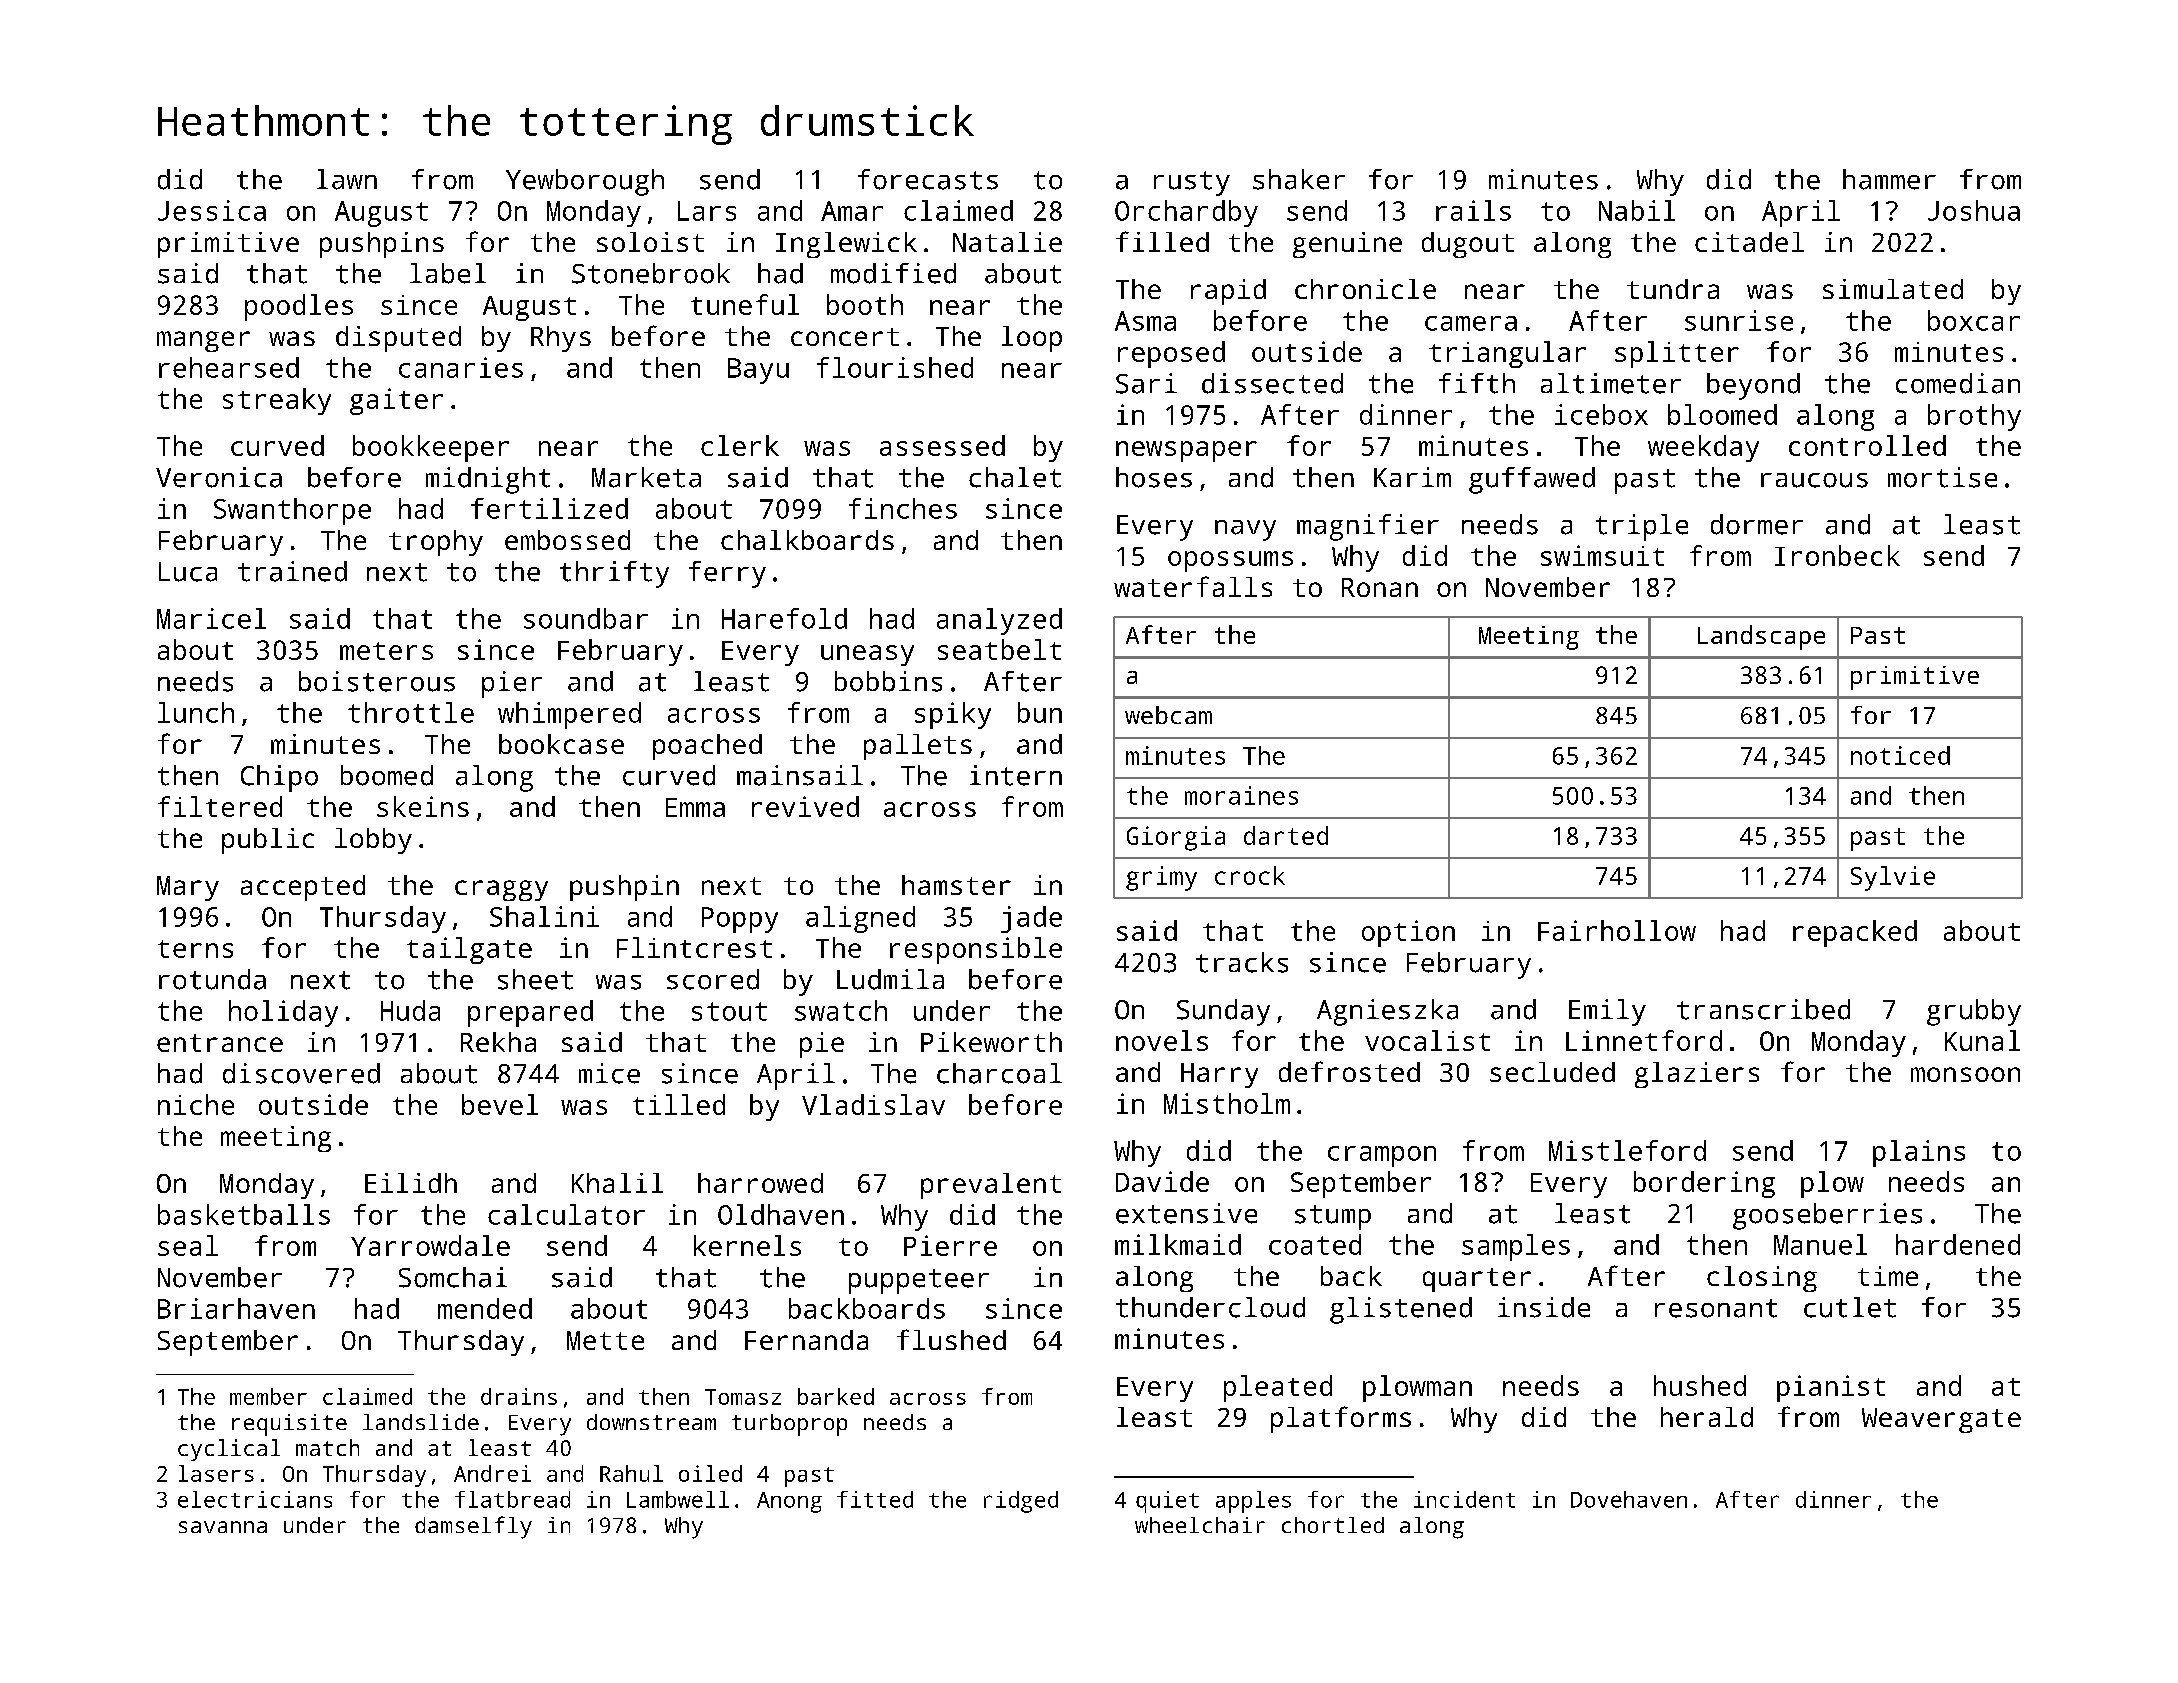  I want to click on Fairhollow, so click(1617, 930).
